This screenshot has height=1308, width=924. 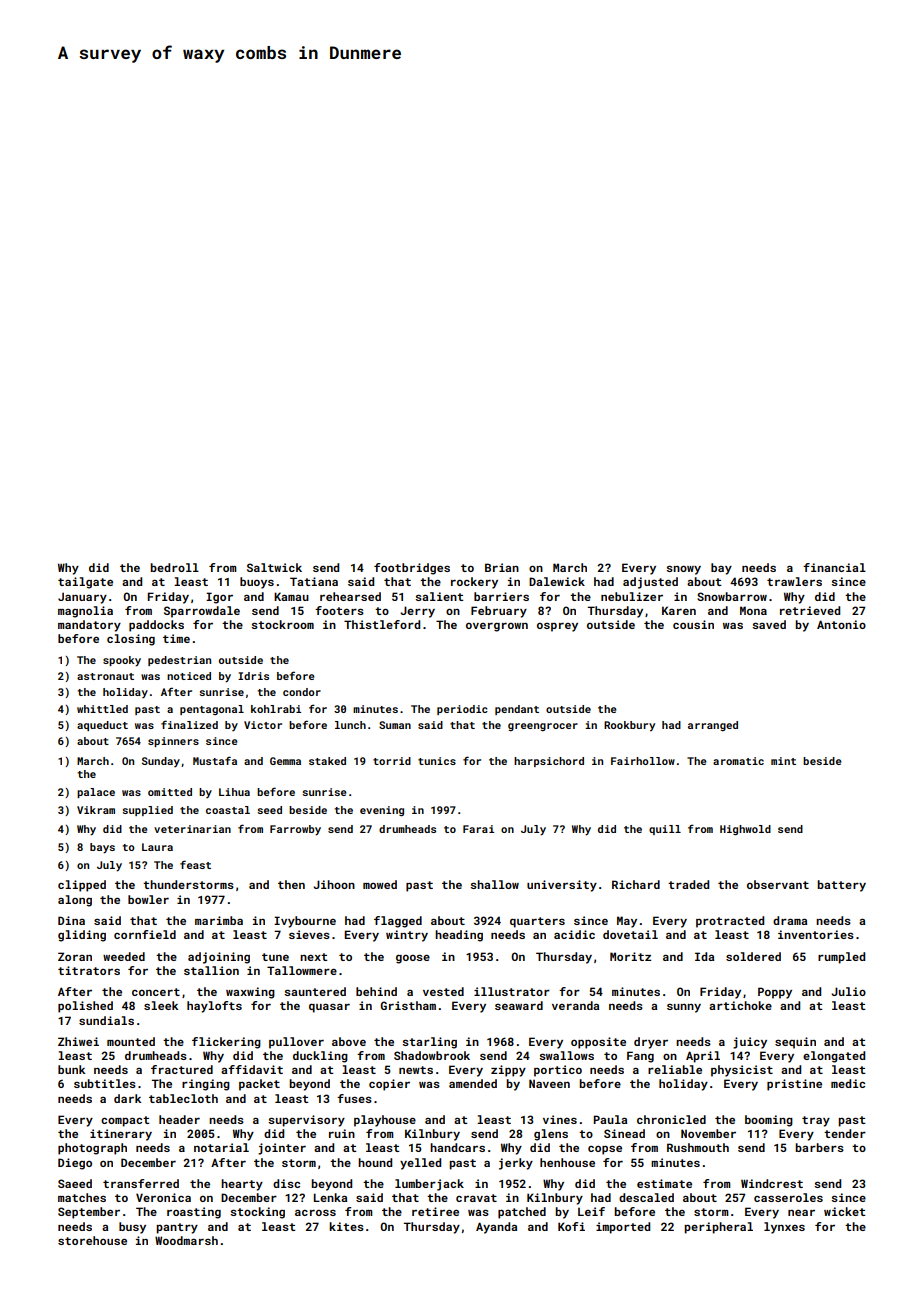 I want to click on footbridges, so click(x=412, y=569).
